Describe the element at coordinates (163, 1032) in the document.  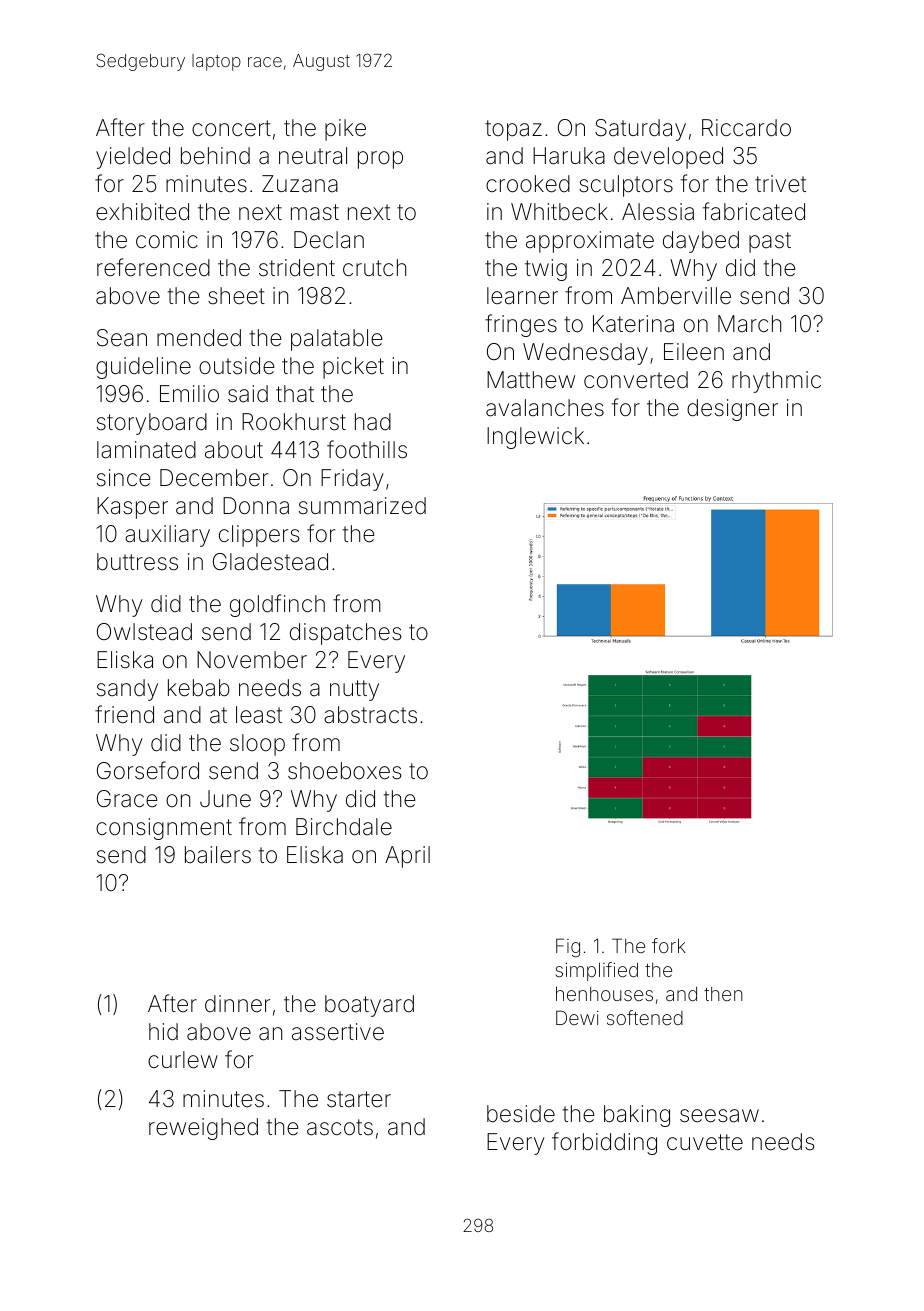
I see `hid` at that location.
